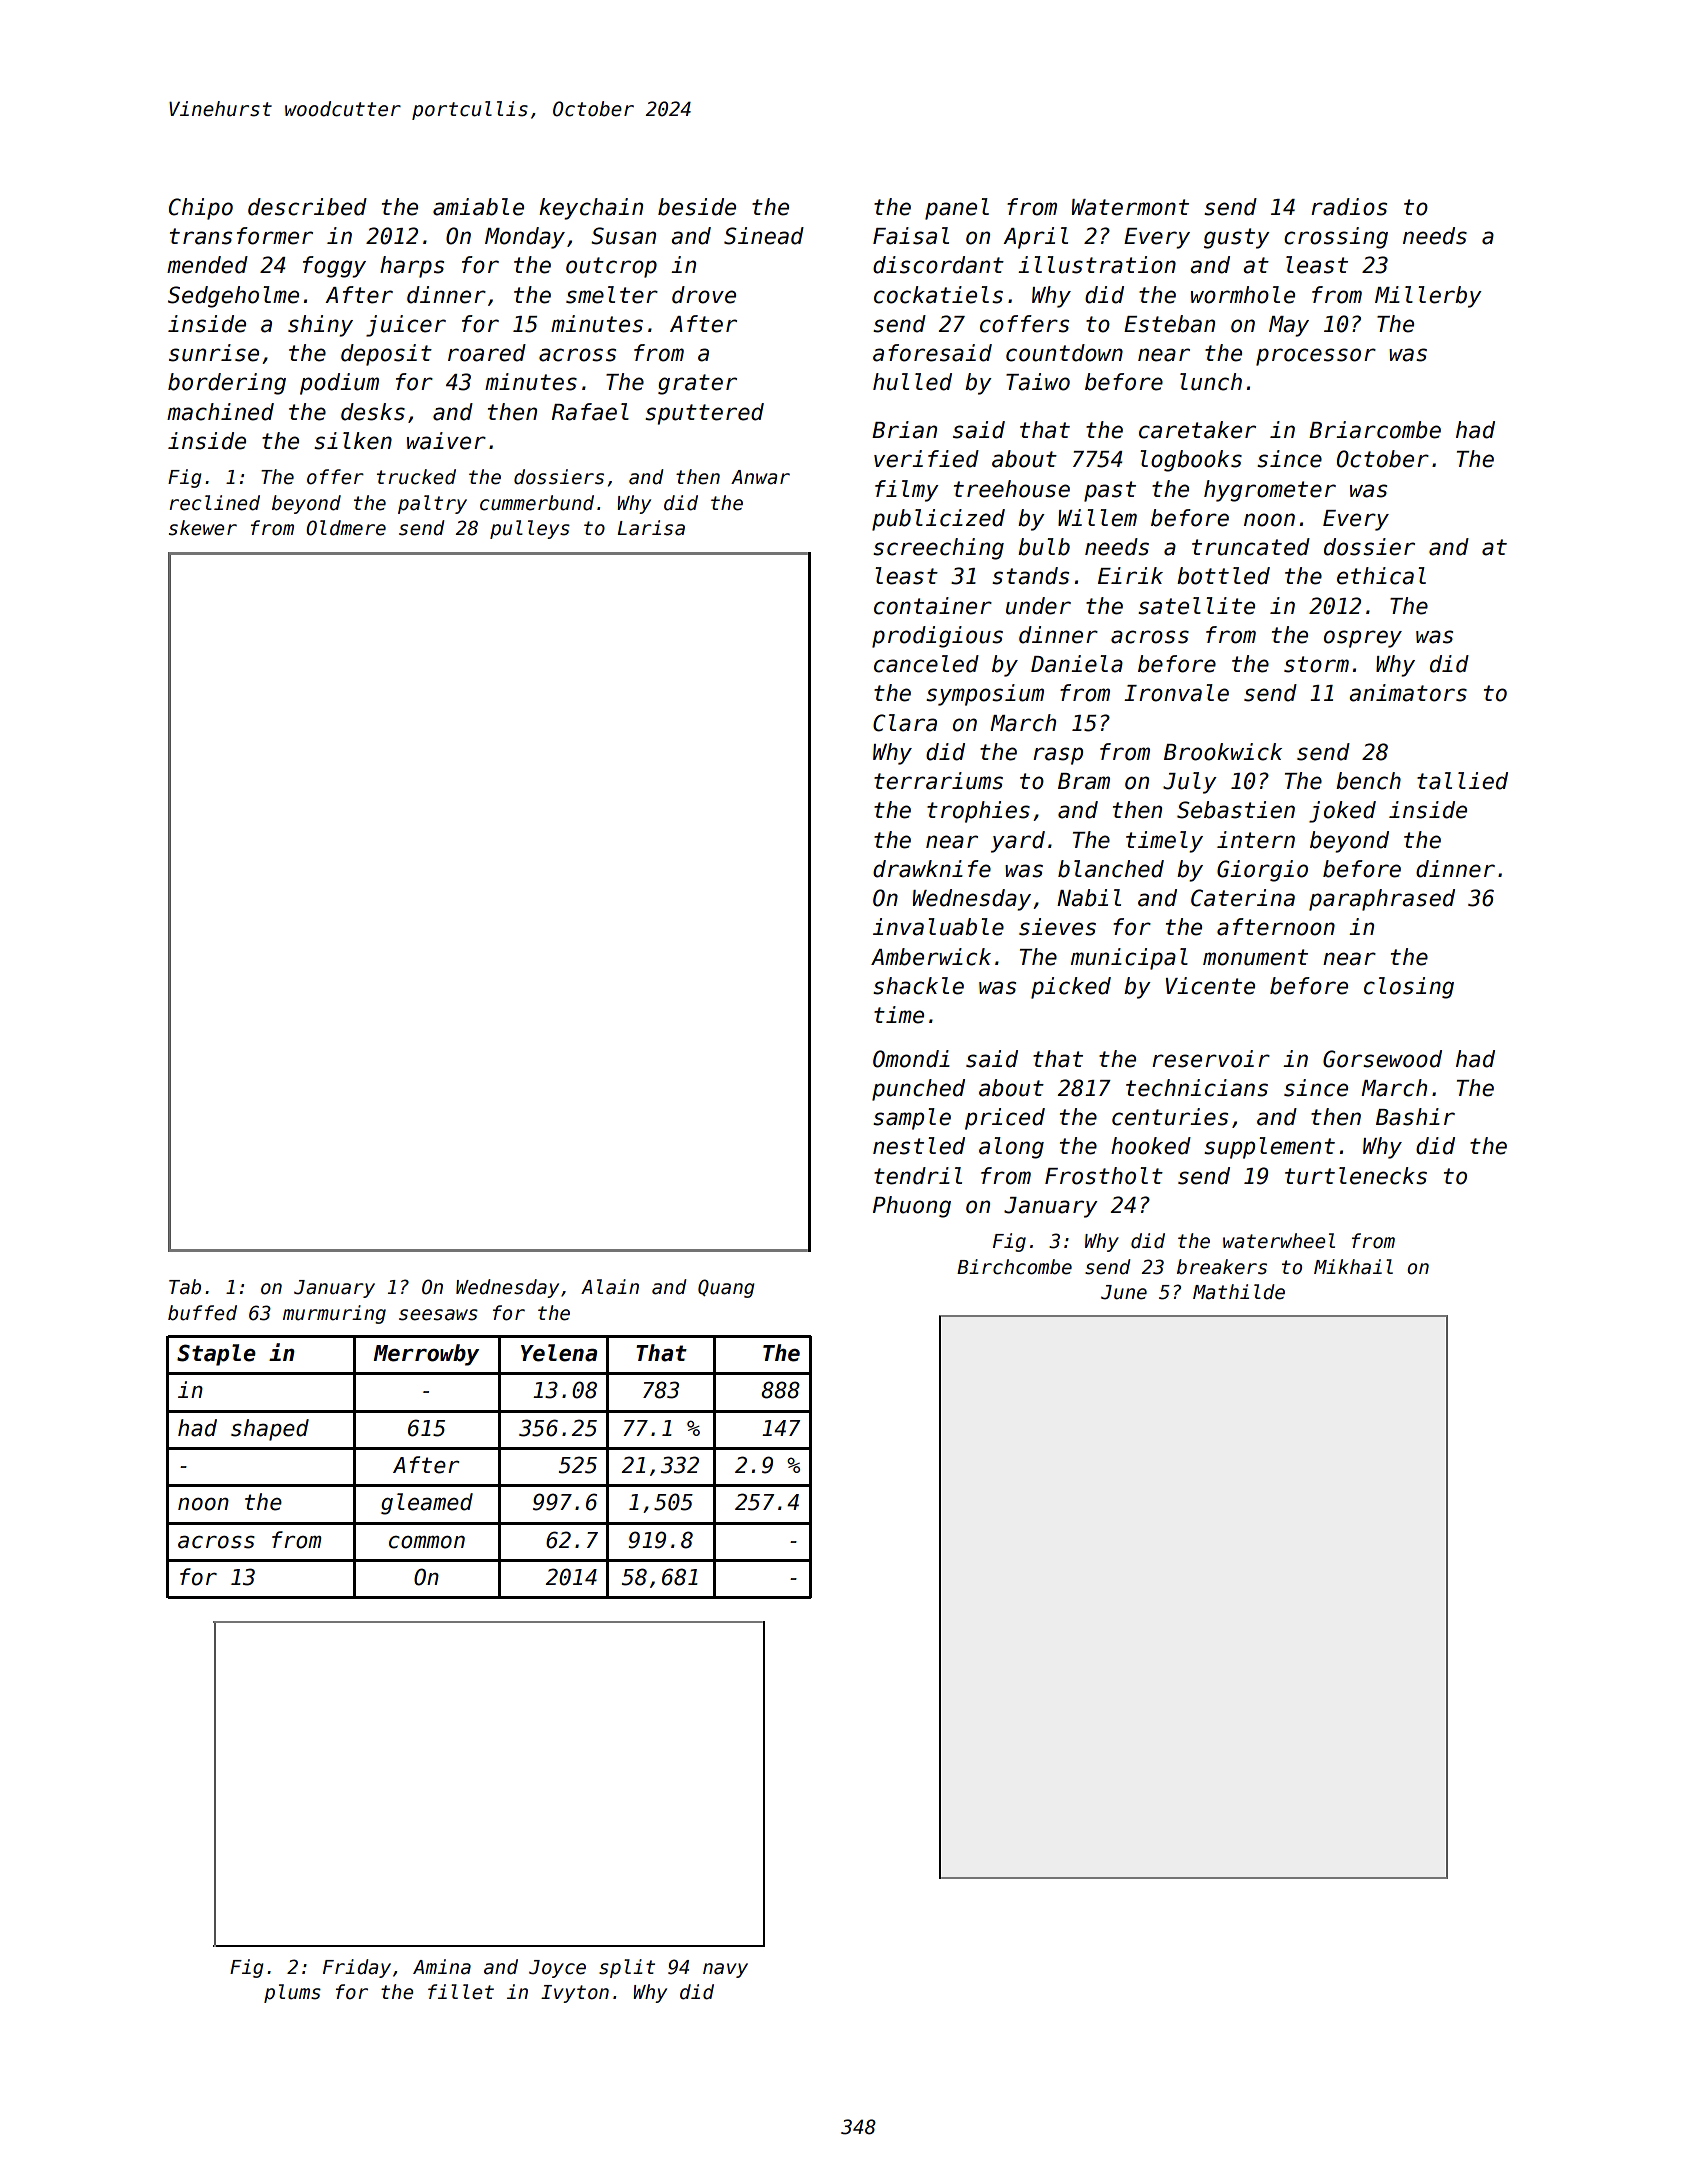 The width and height of the screenshot is (1683, 2178). I want to click on murmuring, so click(334, 1314).
